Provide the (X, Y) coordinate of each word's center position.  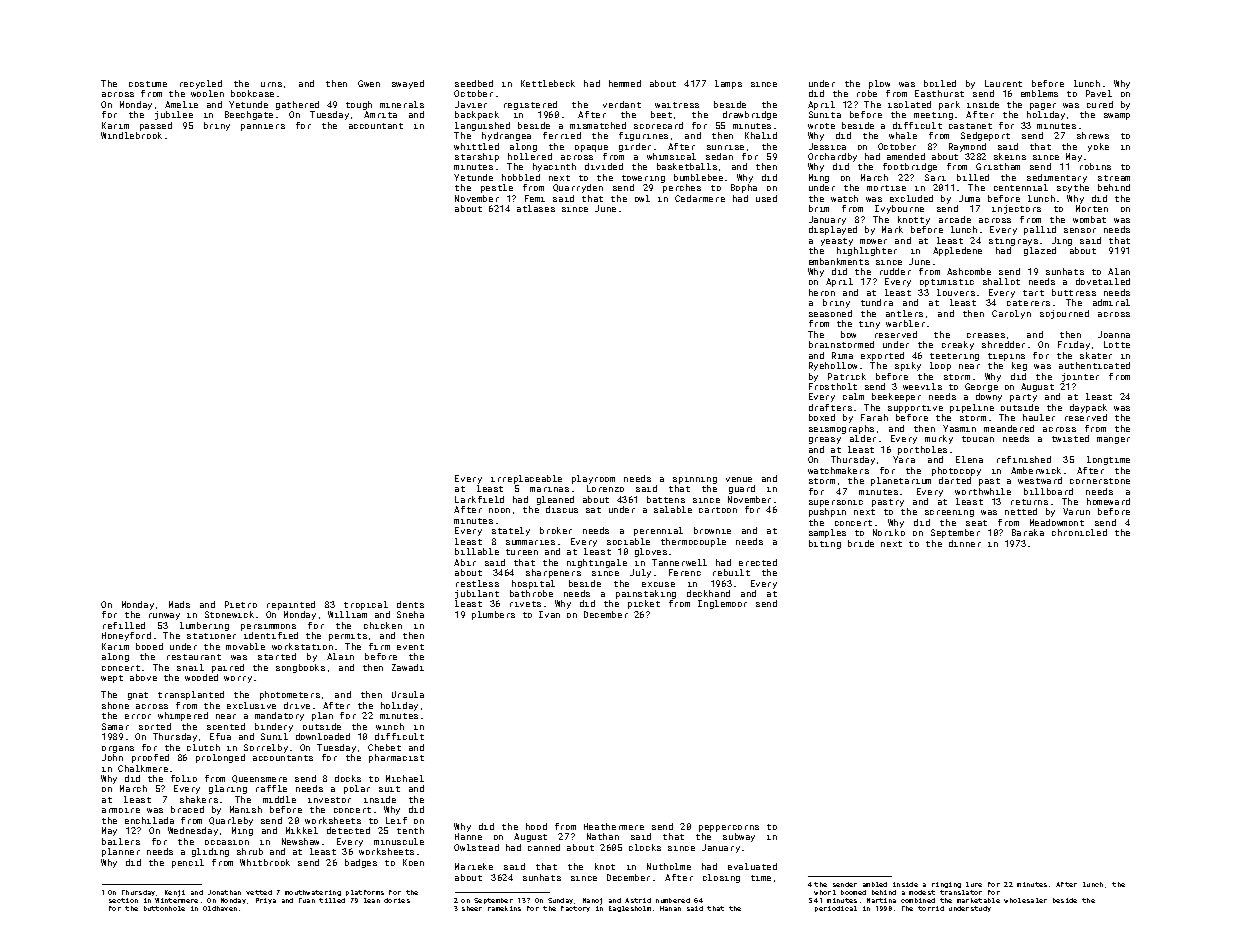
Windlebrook (131, 135)
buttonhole (164, 908)
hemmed (625, 83)
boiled (940, 83)
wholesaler (1025, 900)
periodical (836, 909)
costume (148, 84)
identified (271, 635)
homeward (1108, 501)
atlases (536, 208)
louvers (956, 292)
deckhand (708, 593)
